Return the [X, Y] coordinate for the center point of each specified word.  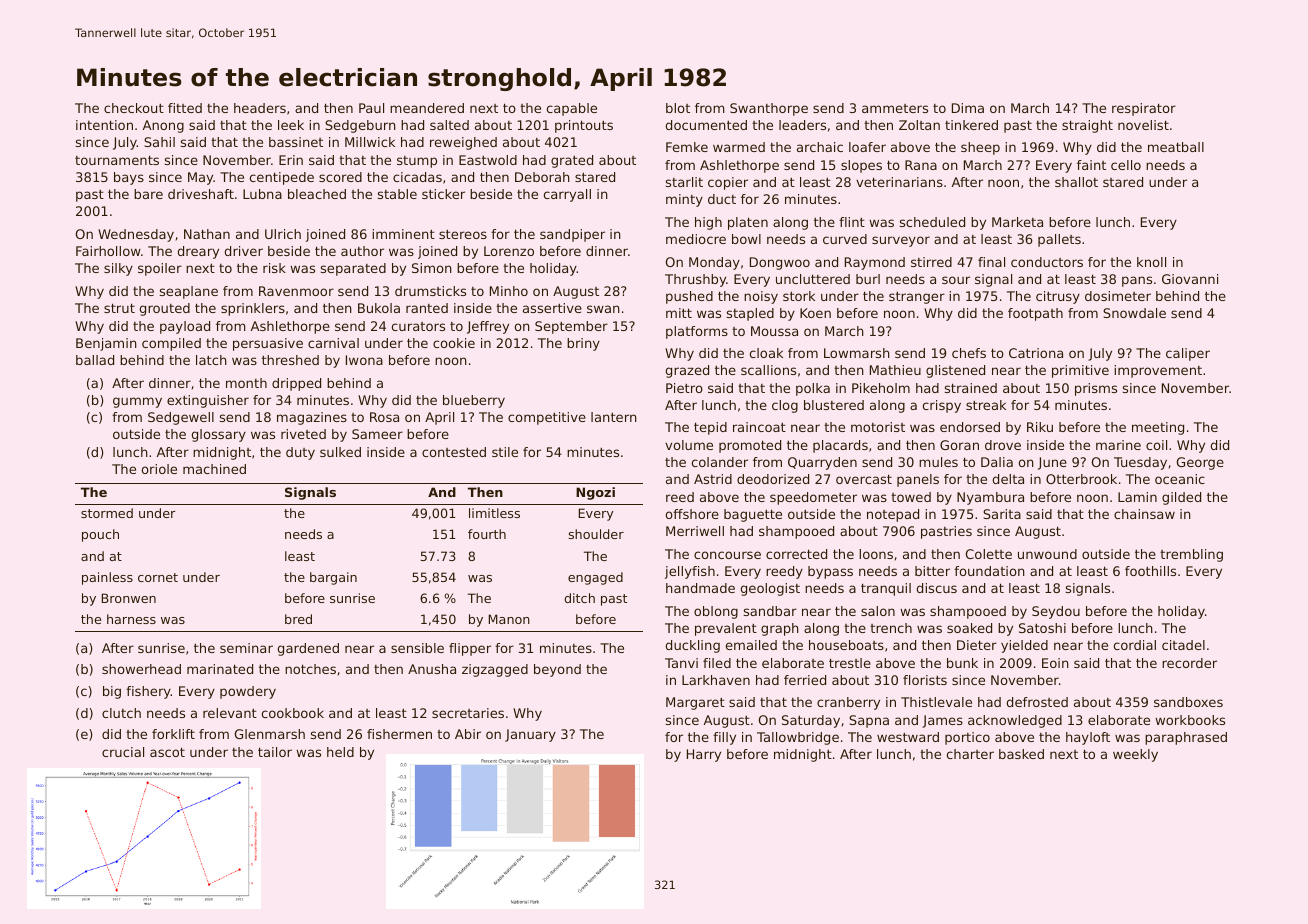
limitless [494, 513]
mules [938, 462]
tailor [275, 752]
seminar [246, 648]
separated [353, 269]
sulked [340, 452]
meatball [1176, 147]
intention [104, 125]
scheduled [932, 222]
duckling [693, 646]
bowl [746, 239]
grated [572, 161]
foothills [1150, 571]
